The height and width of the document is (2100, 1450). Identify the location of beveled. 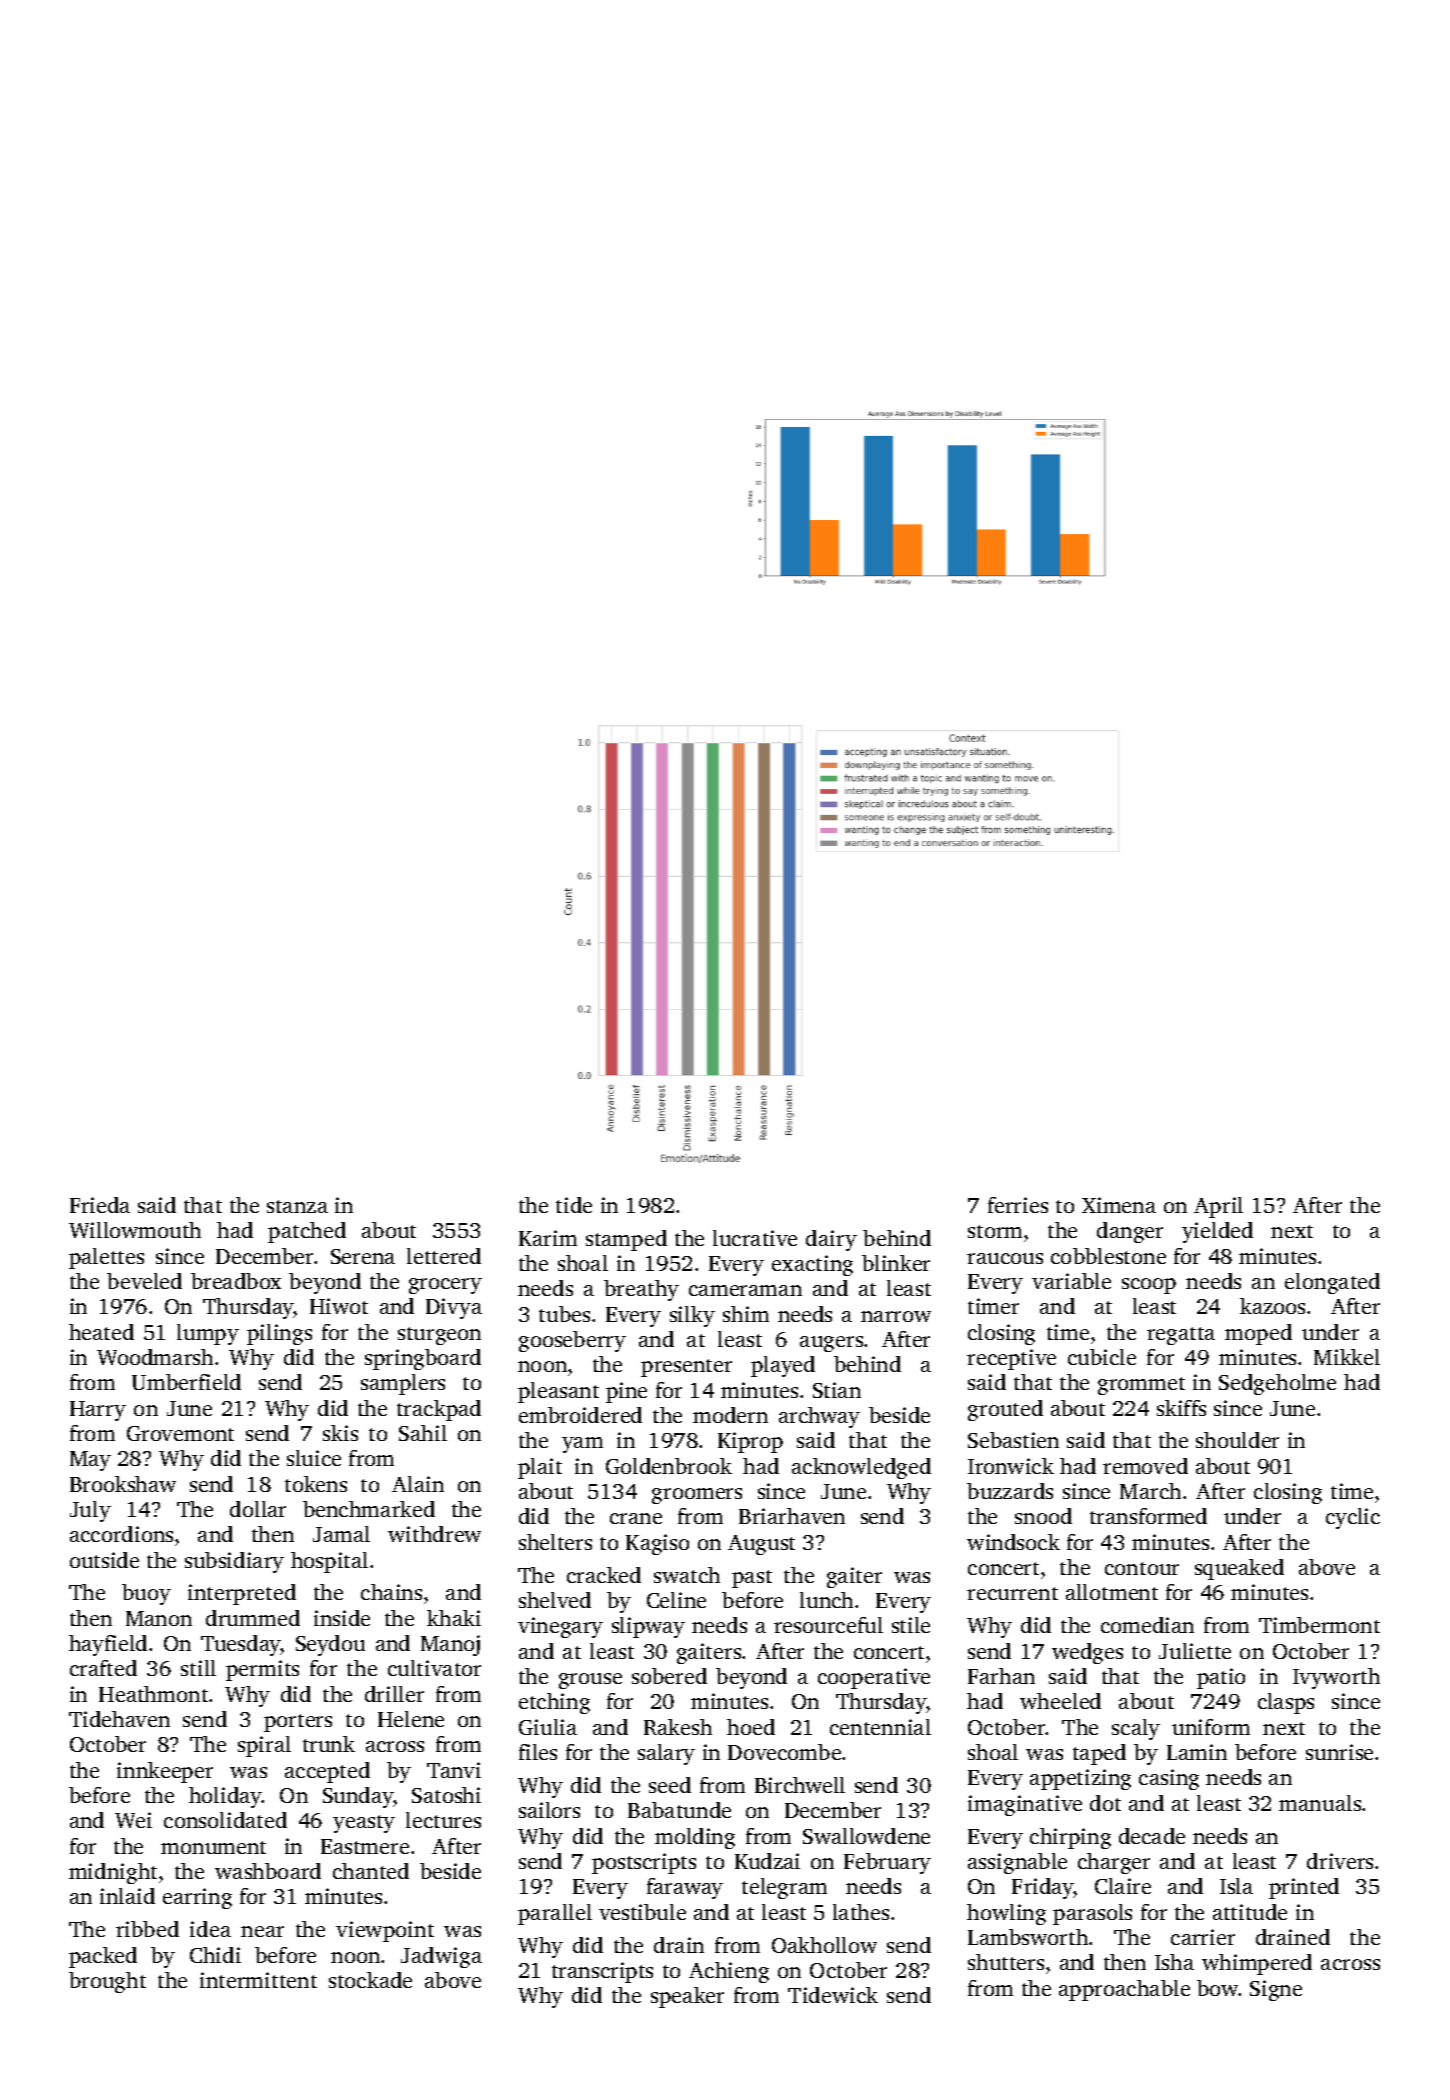
(144, 1281).
